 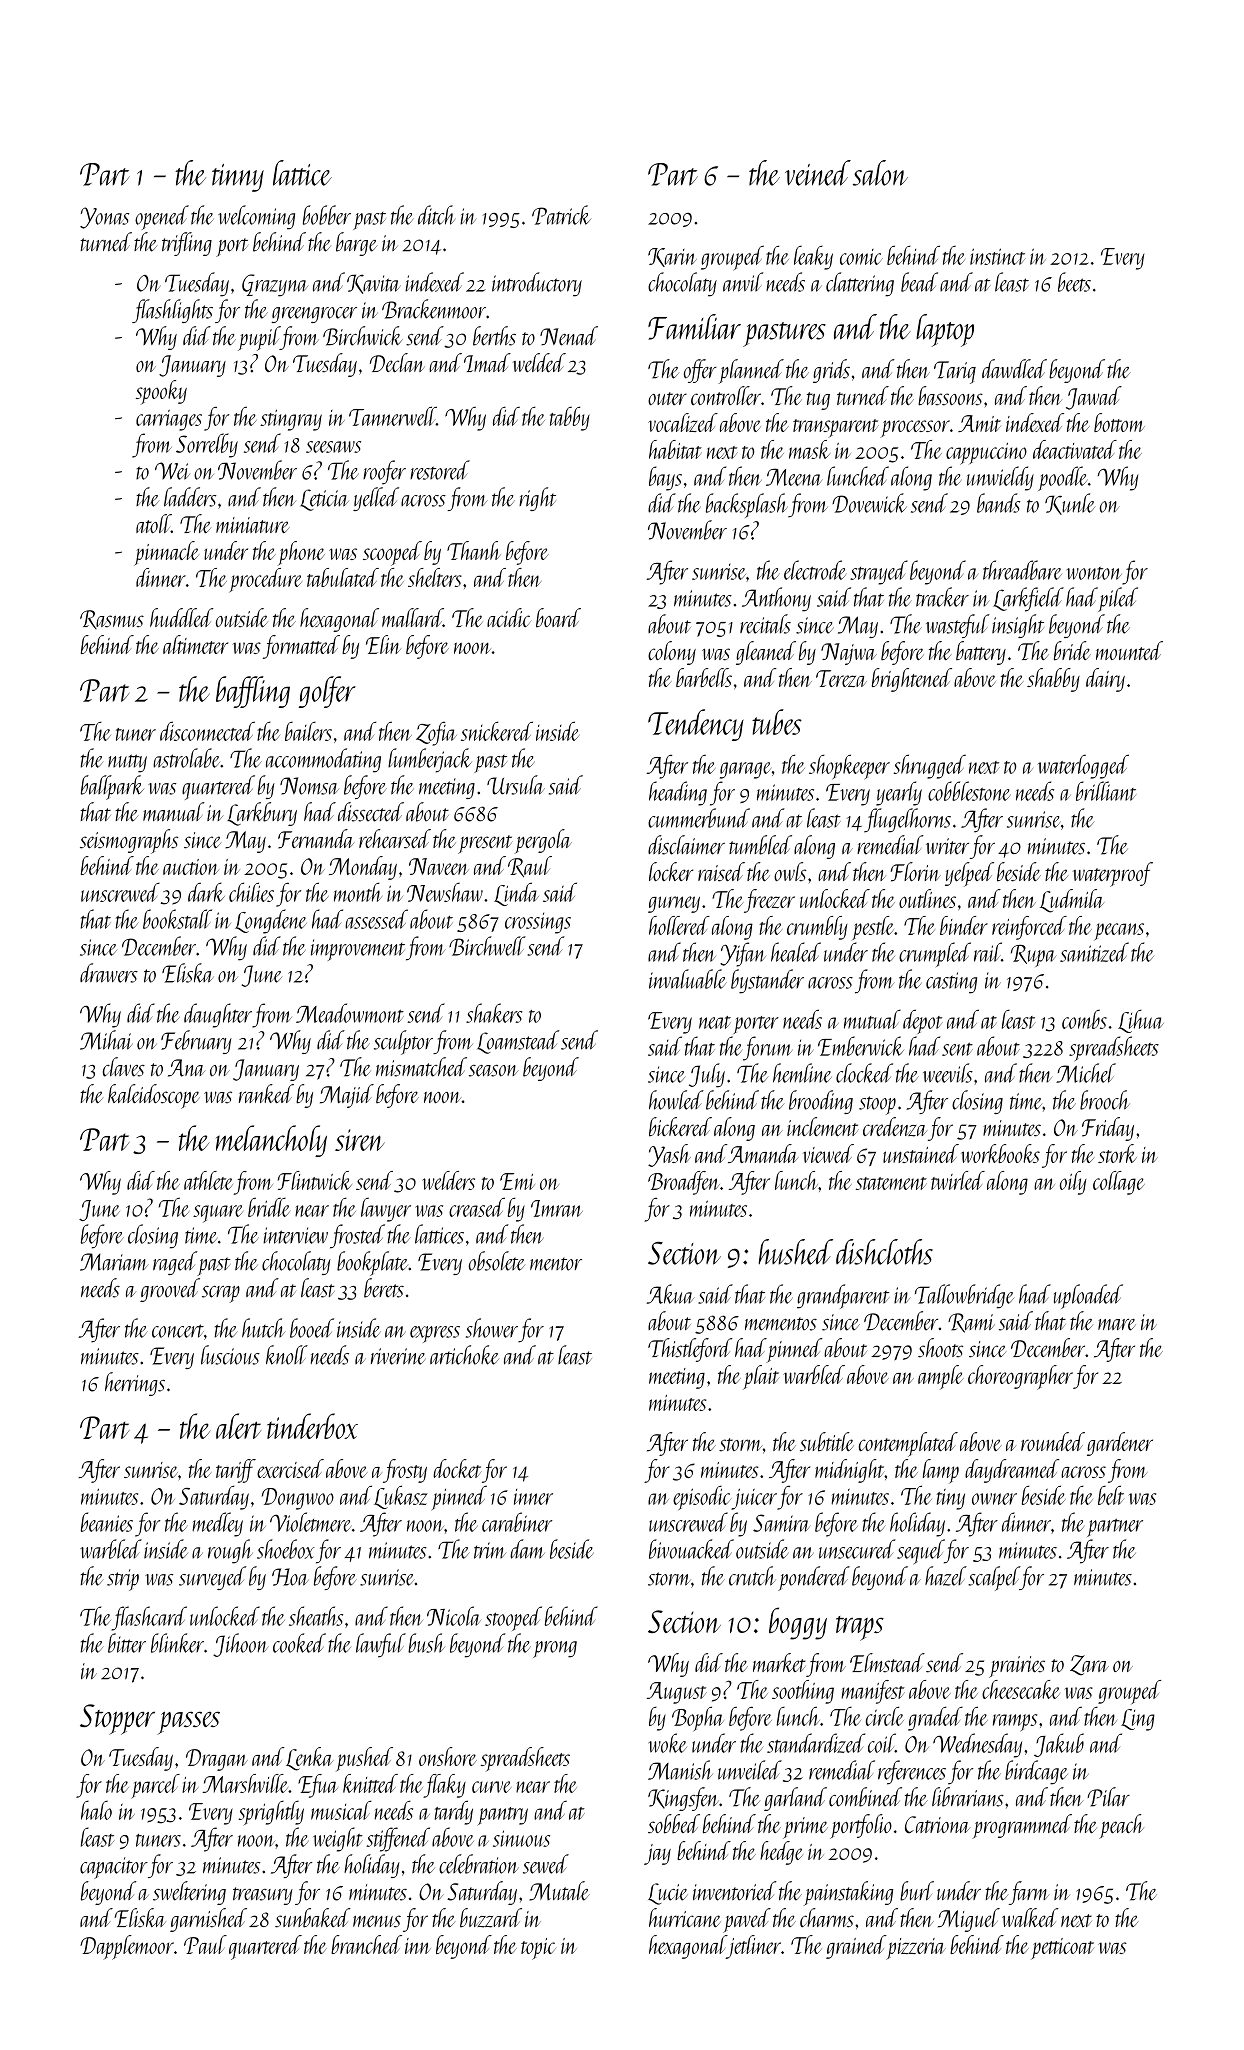 I want to click on Yonas, so click(x=104, y=218).
